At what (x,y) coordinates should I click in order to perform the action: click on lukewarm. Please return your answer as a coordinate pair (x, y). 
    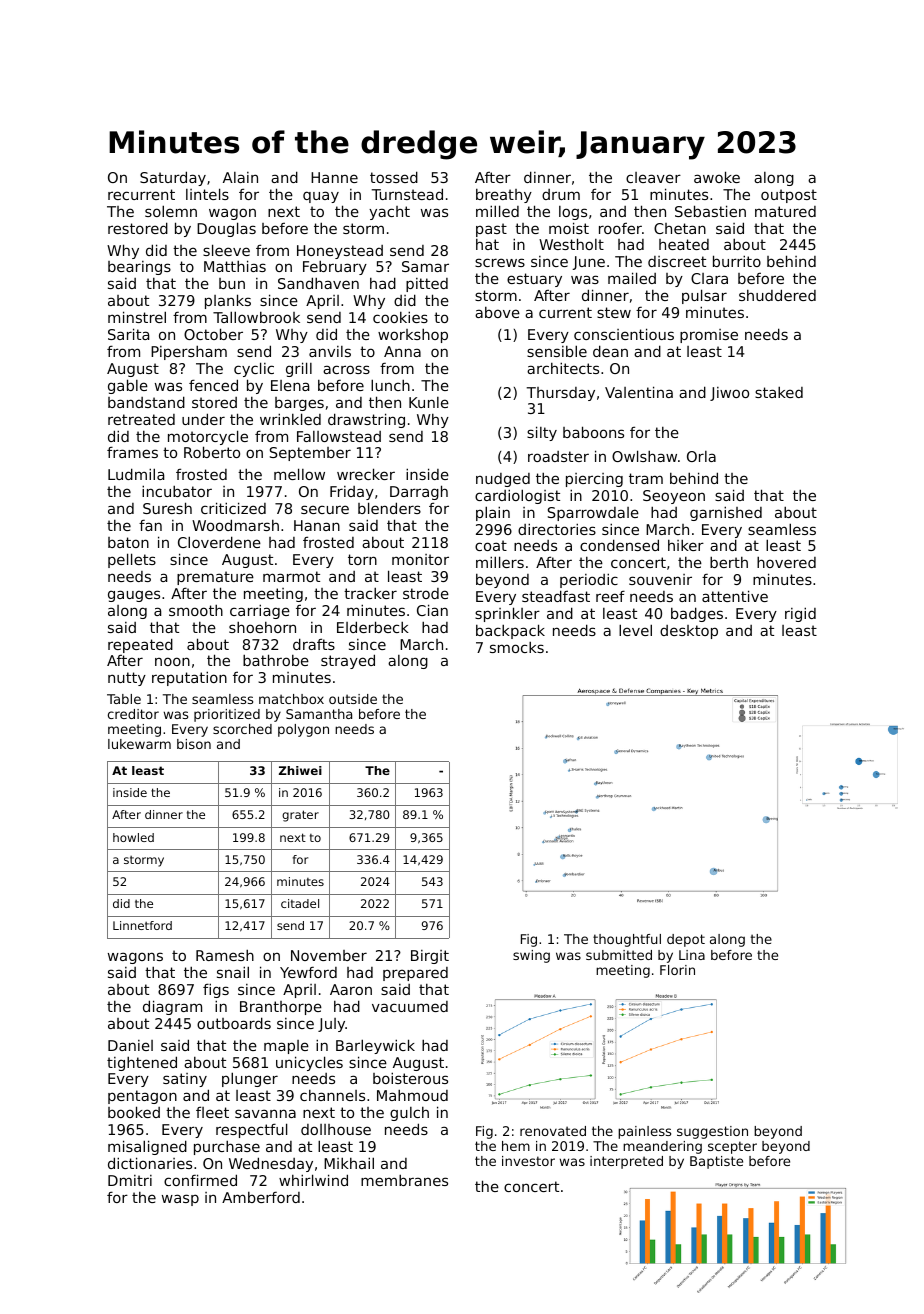
    Looking at the image, I should click on (139, 744).
